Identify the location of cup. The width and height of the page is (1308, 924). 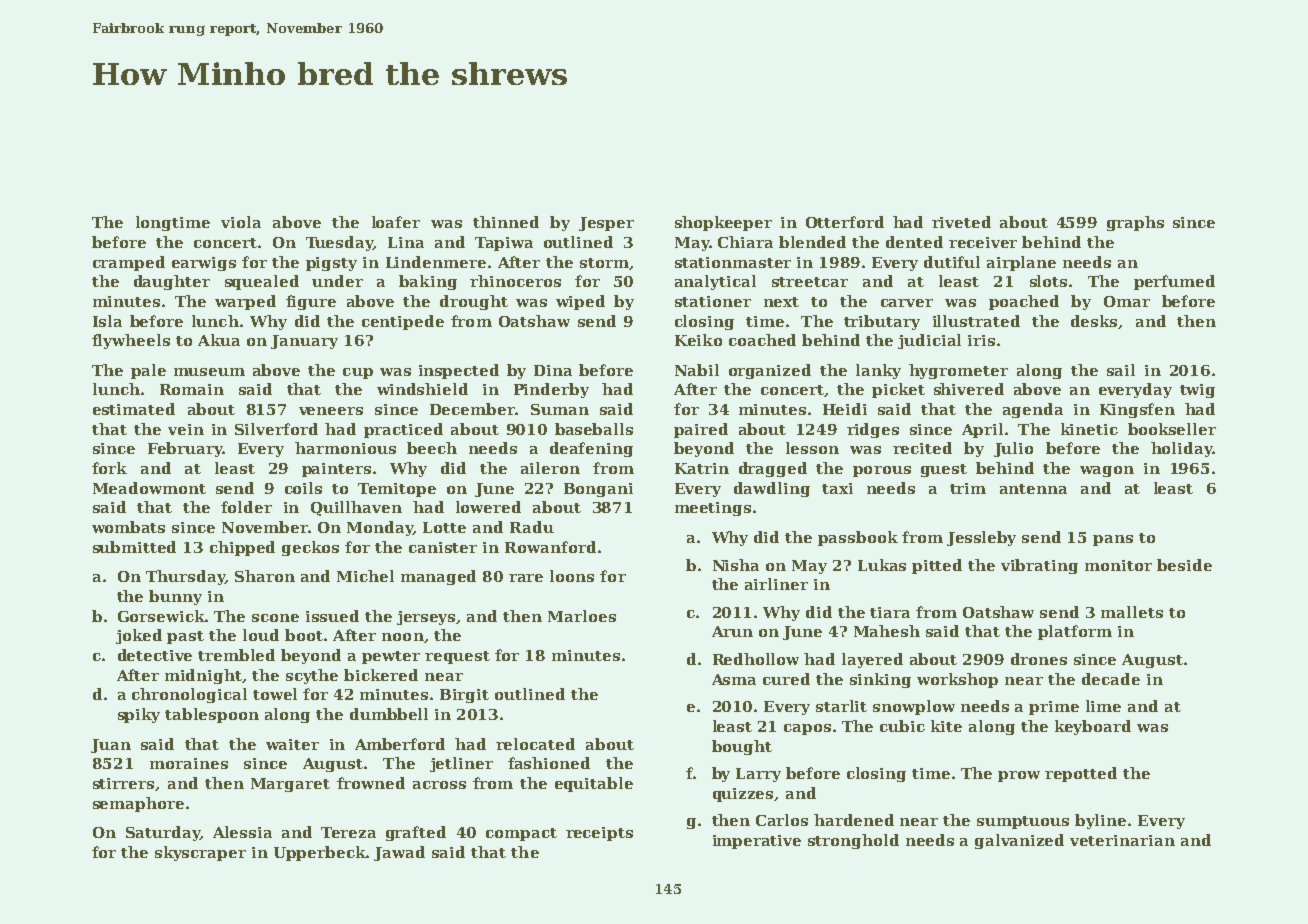
(358, 373).
